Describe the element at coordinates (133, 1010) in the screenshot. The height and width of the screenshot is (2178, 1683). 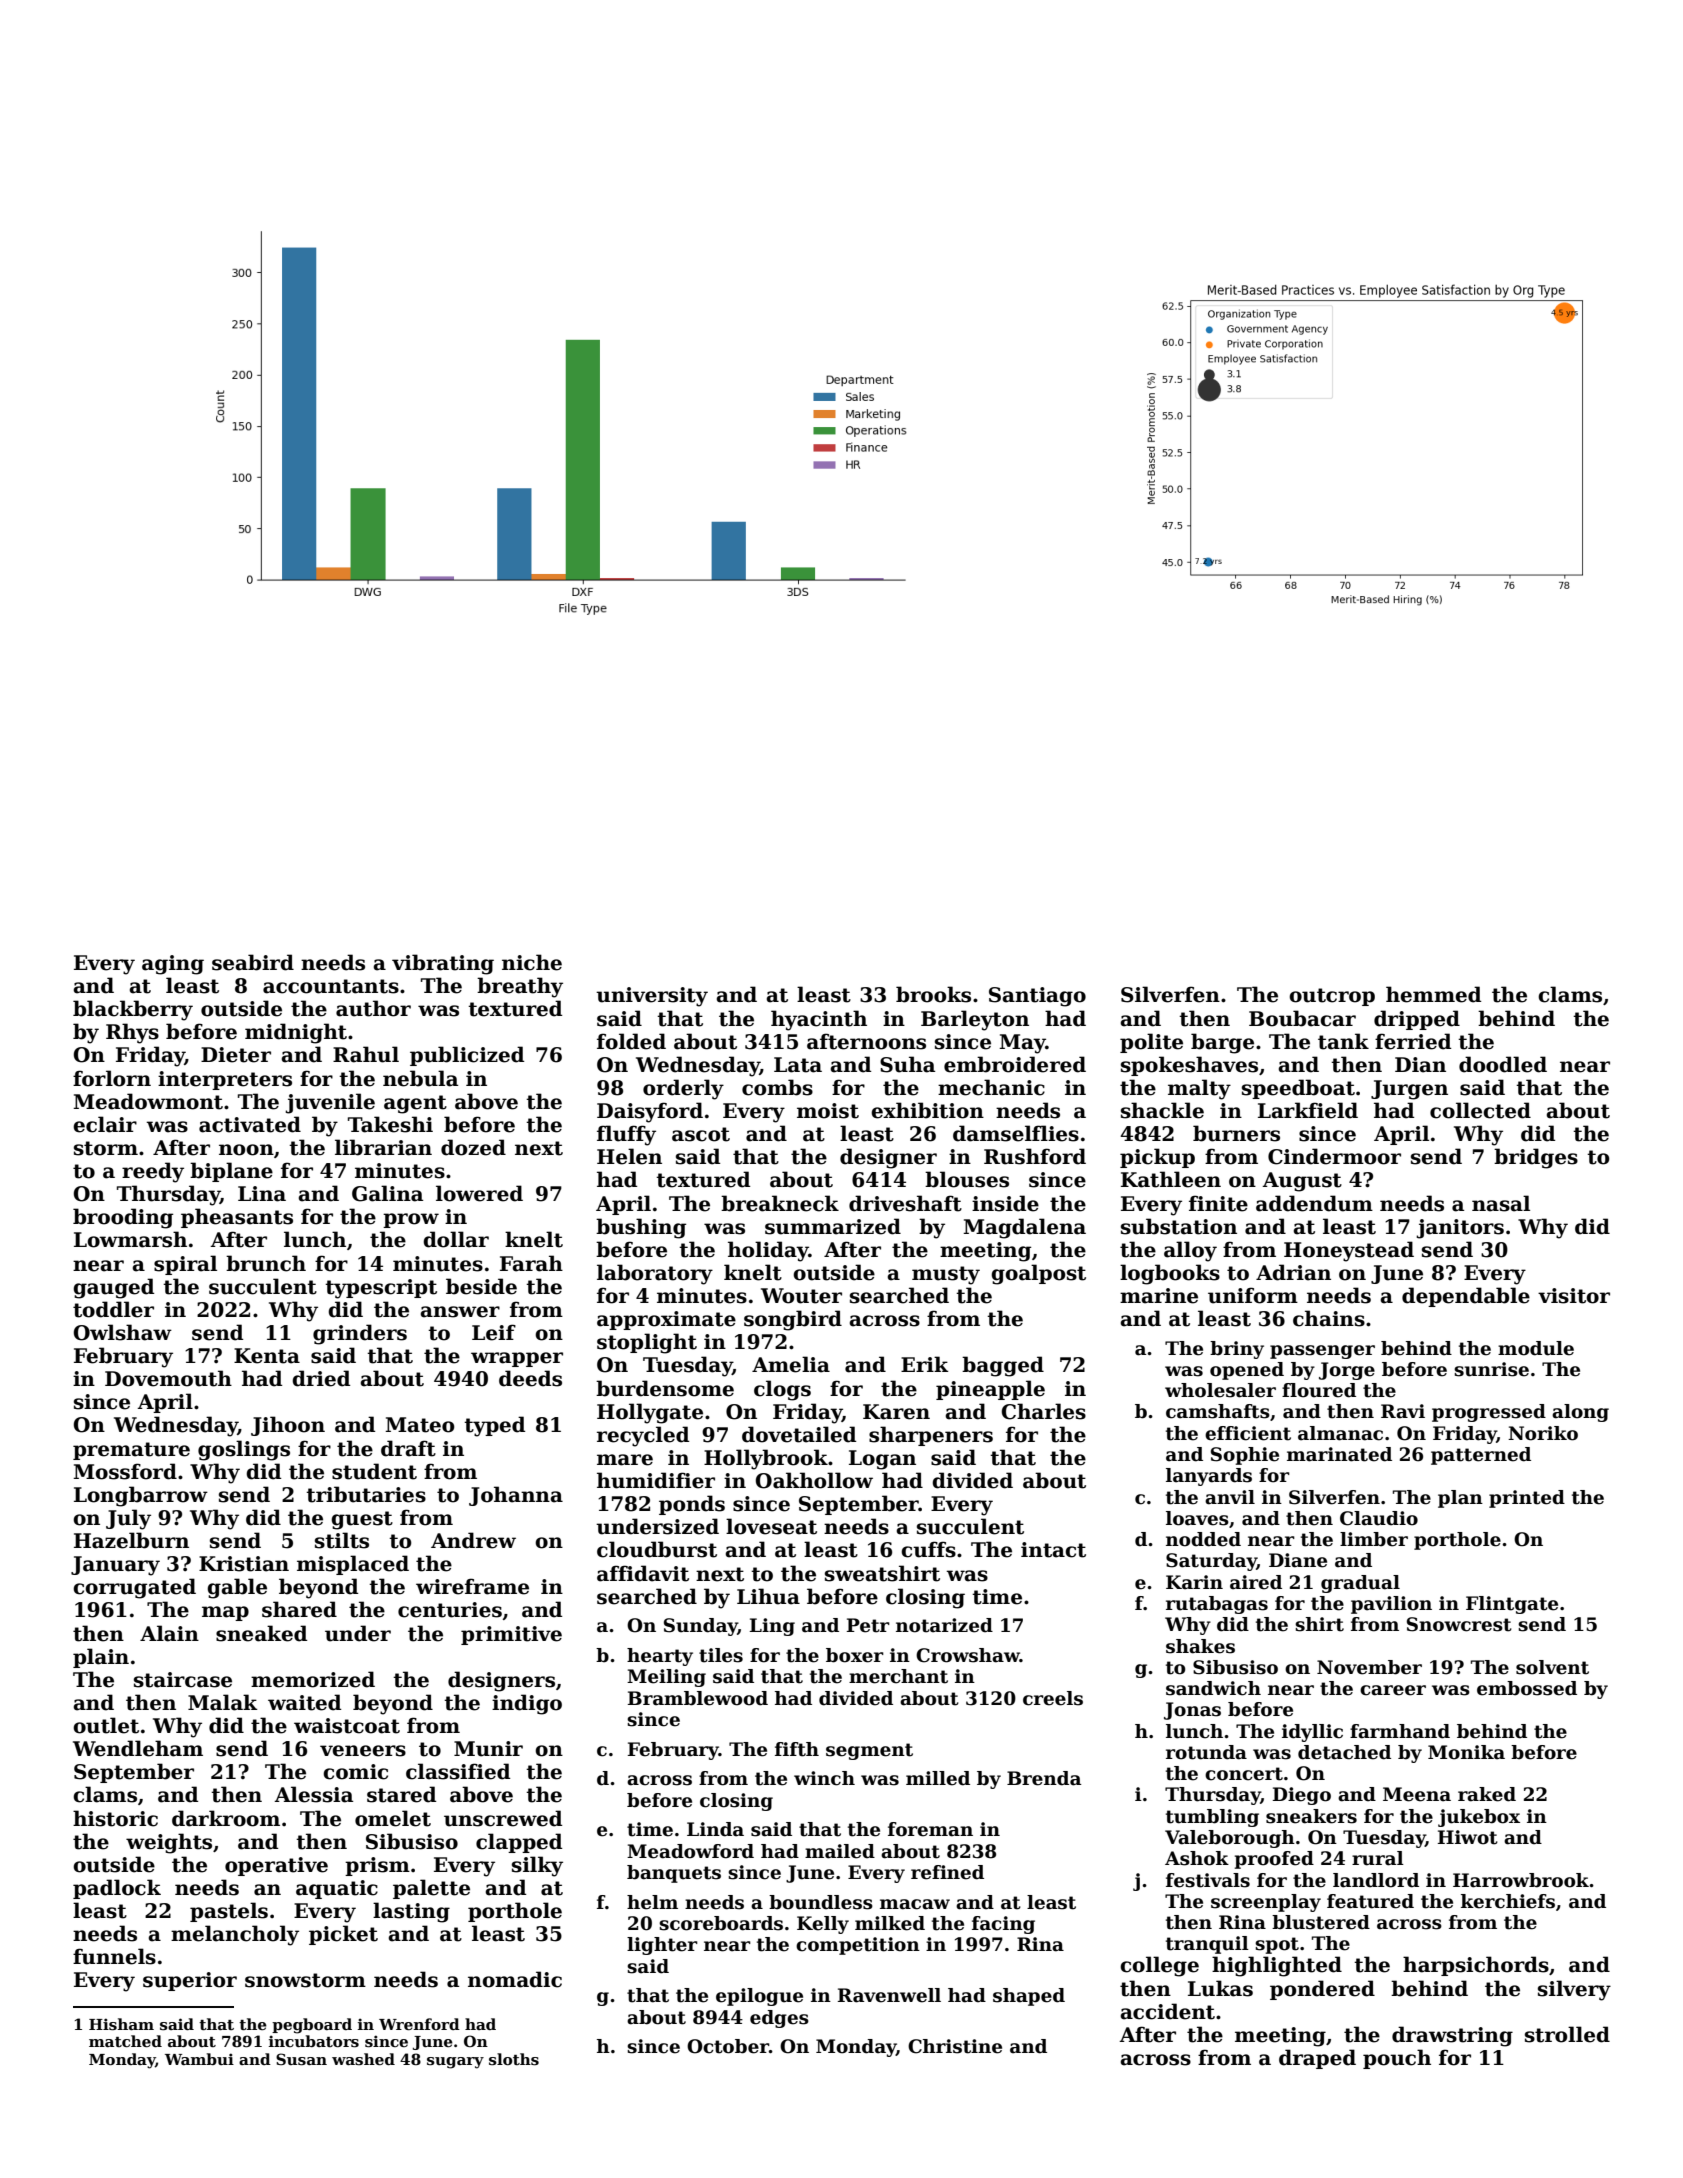
I see `blackberry` at that location.
